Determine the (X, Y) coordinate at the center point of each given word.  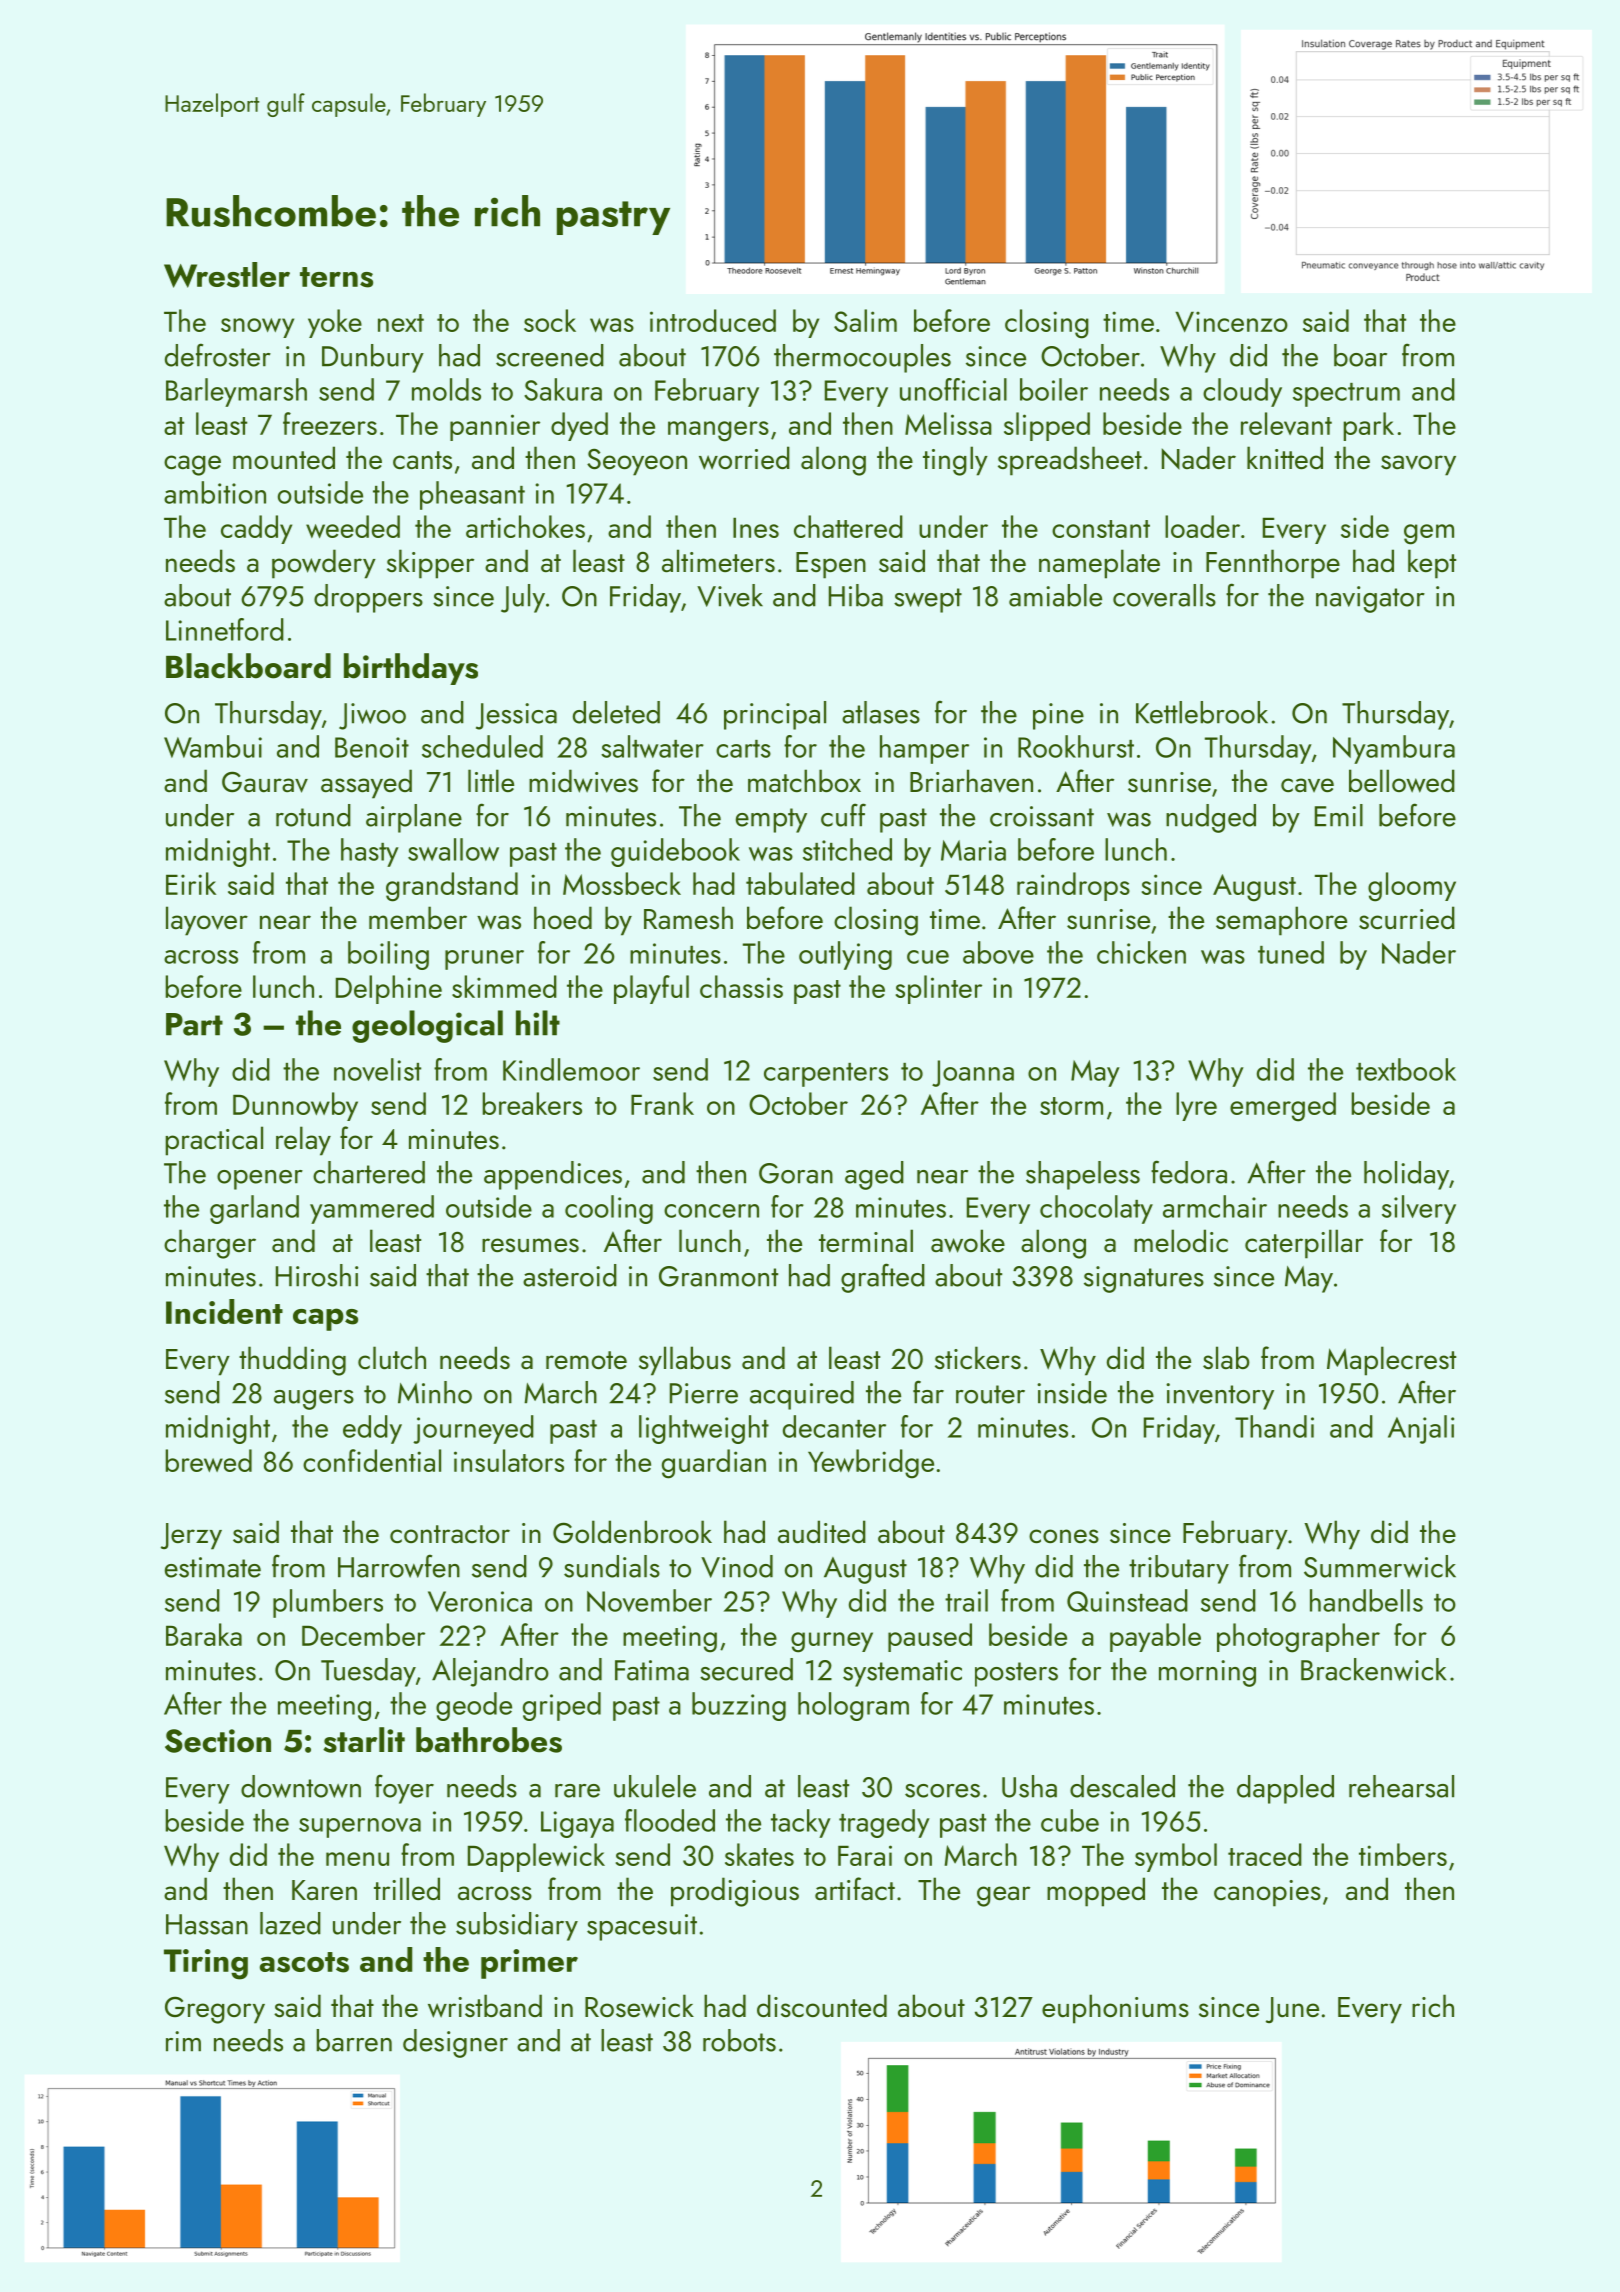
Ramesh (688, 918)
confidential (372, 1460)
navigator (1370, 599)
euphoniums (1115, 2009)
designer (455, 2043)
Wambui (213, 746)
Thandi (1274, 1426)
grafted (883, 1278)
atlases (881, 712)
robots (739, 2040)
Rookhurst (1076, 746)
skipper (430, 564)
